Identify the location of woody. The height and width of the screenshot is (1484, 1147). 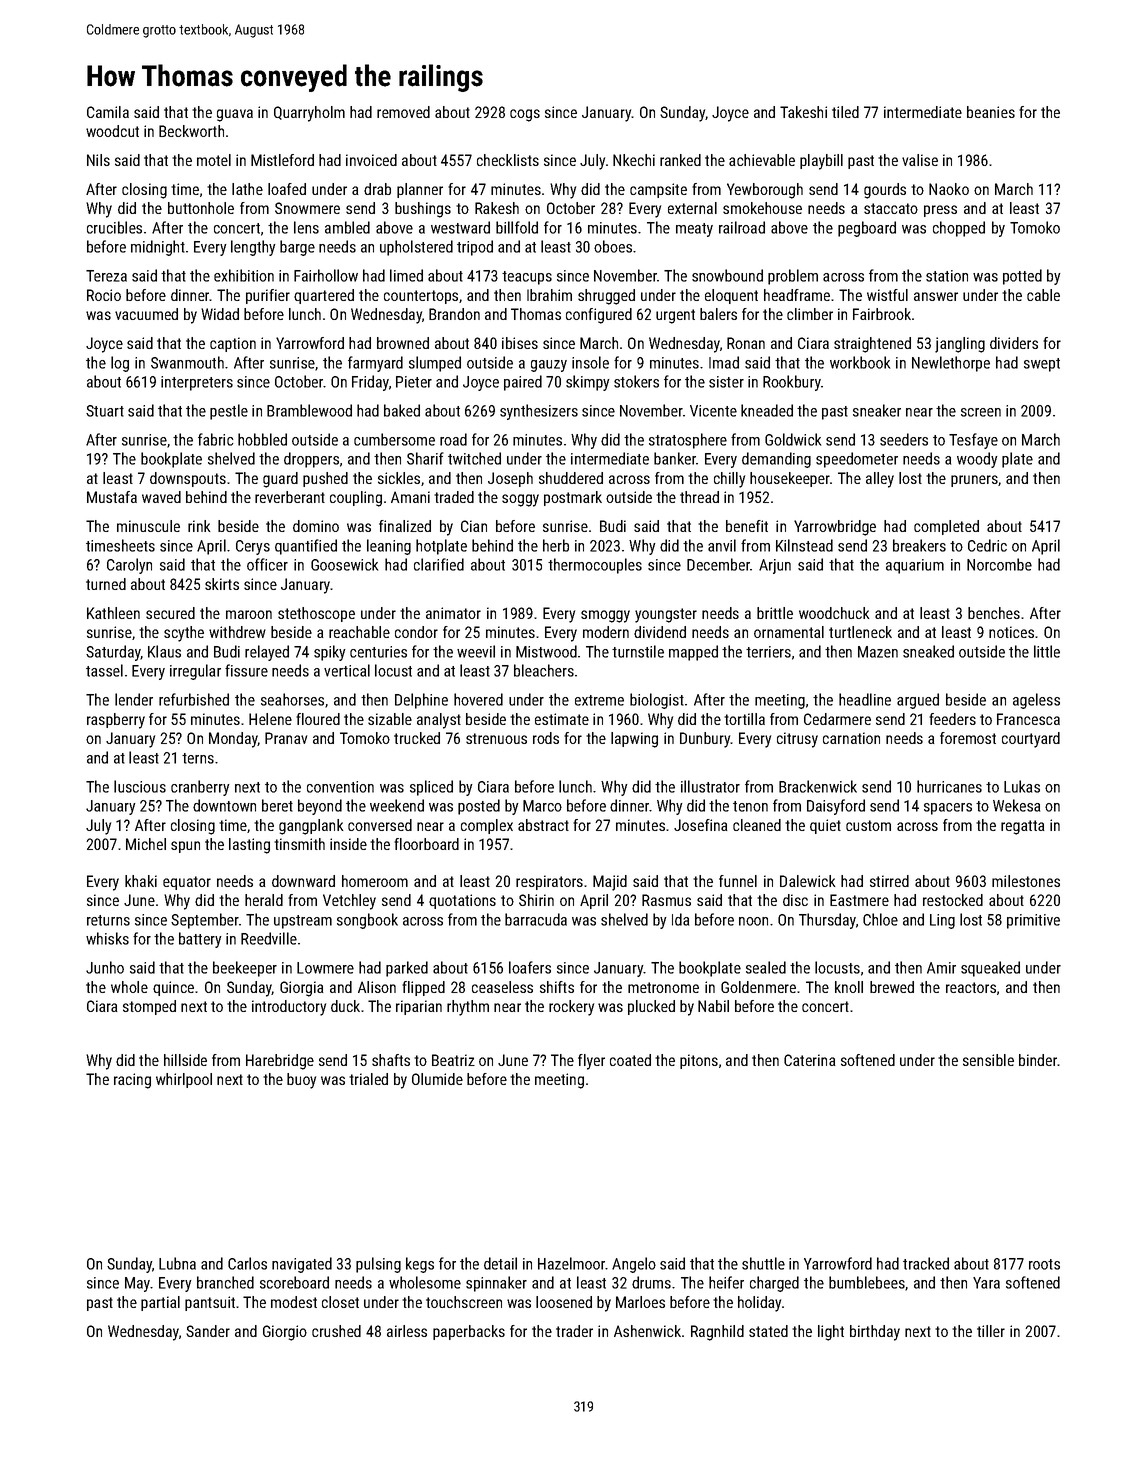
(977, 460).
